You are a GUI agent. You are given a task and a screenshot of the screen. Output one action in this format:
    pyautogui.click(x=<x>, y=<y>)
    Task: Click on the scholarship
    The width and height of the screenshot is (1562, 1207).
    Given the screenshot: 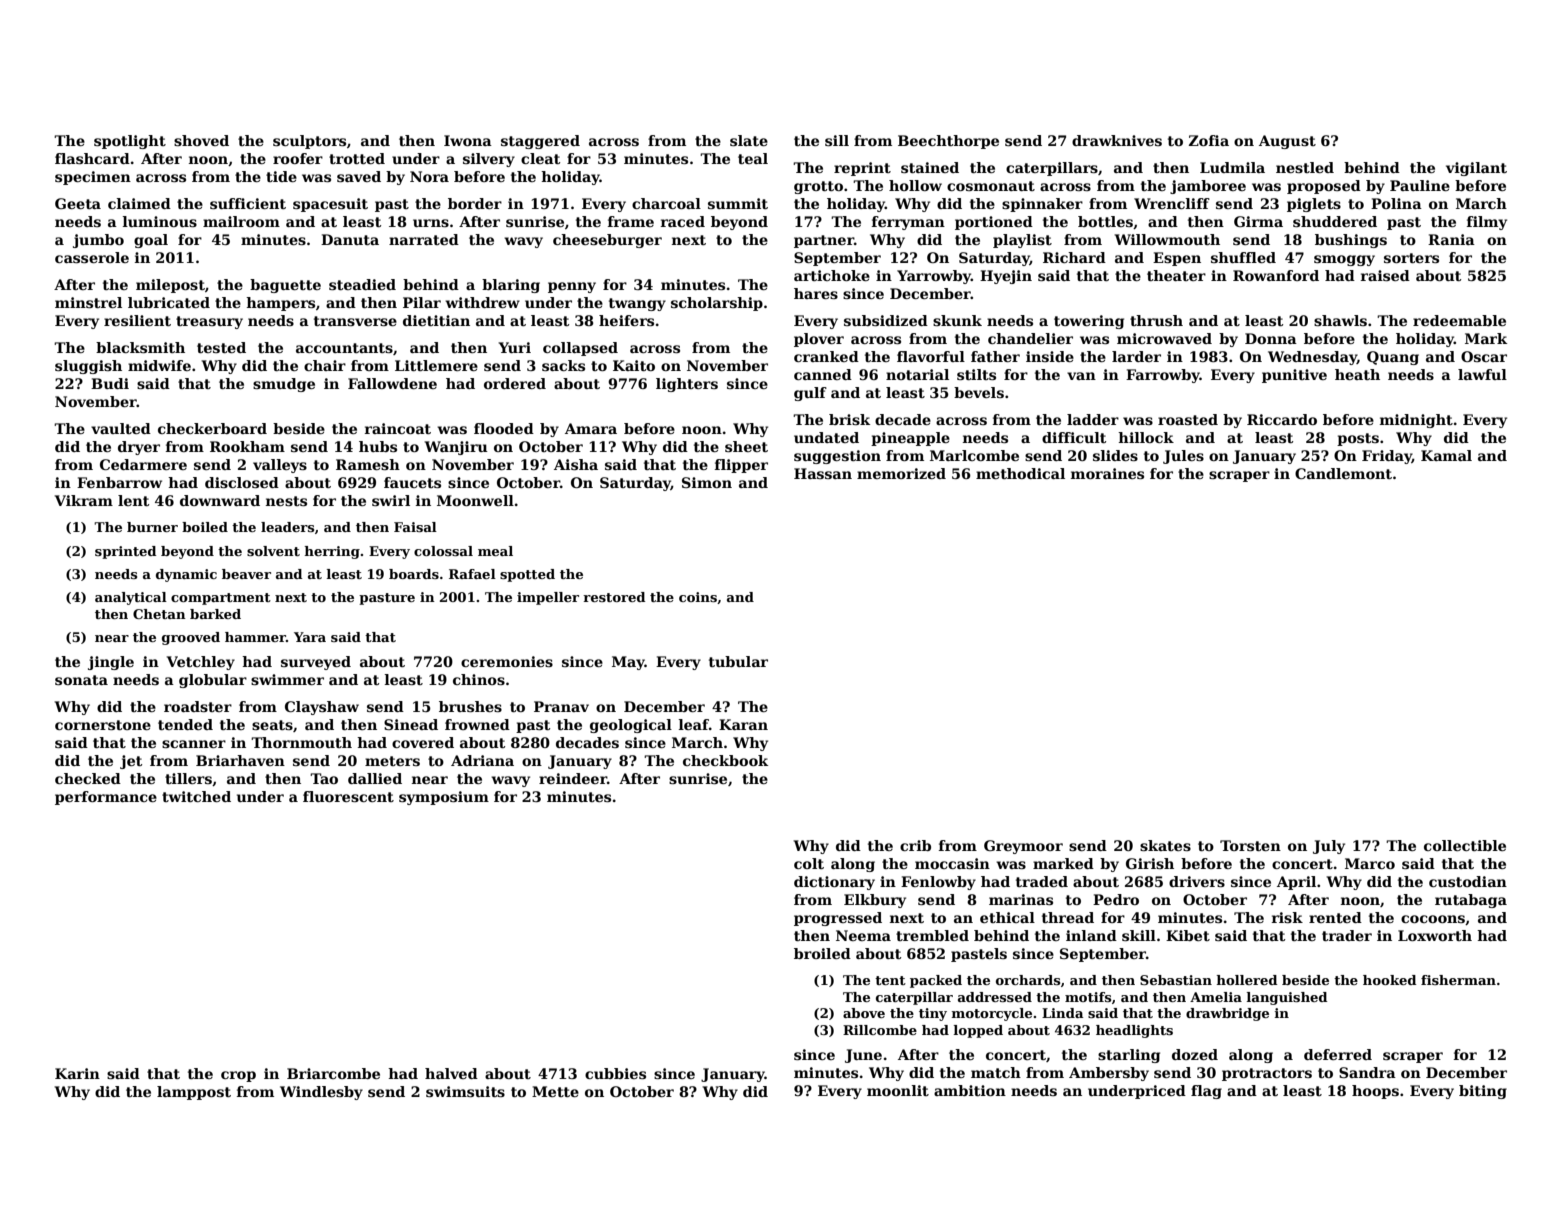 What is the action you would take?
    pyautogui.click(x=717, y=304)
